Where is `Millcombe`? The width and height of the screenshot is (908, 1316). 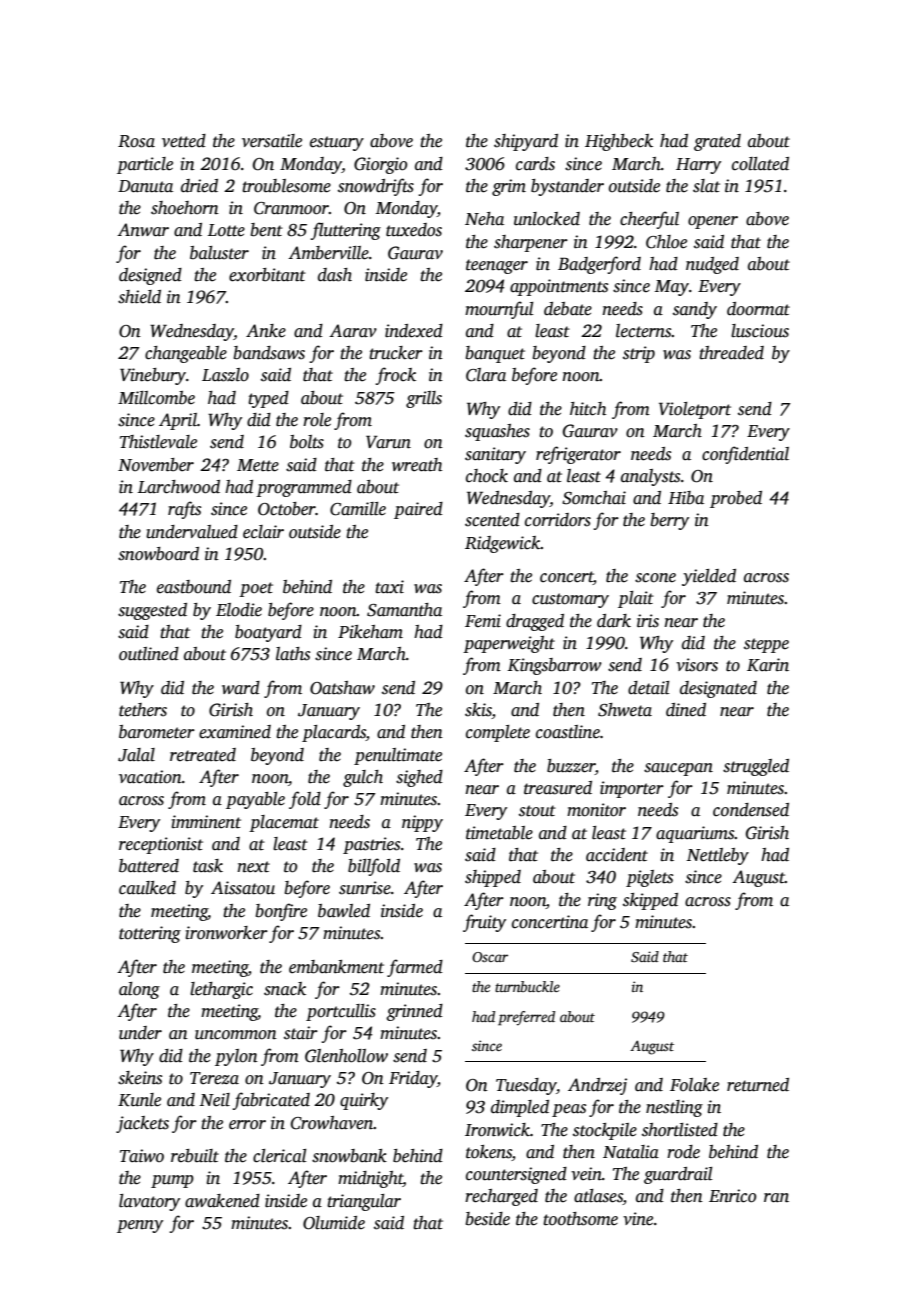
Millcombe is located at coordinates (156, 398).
